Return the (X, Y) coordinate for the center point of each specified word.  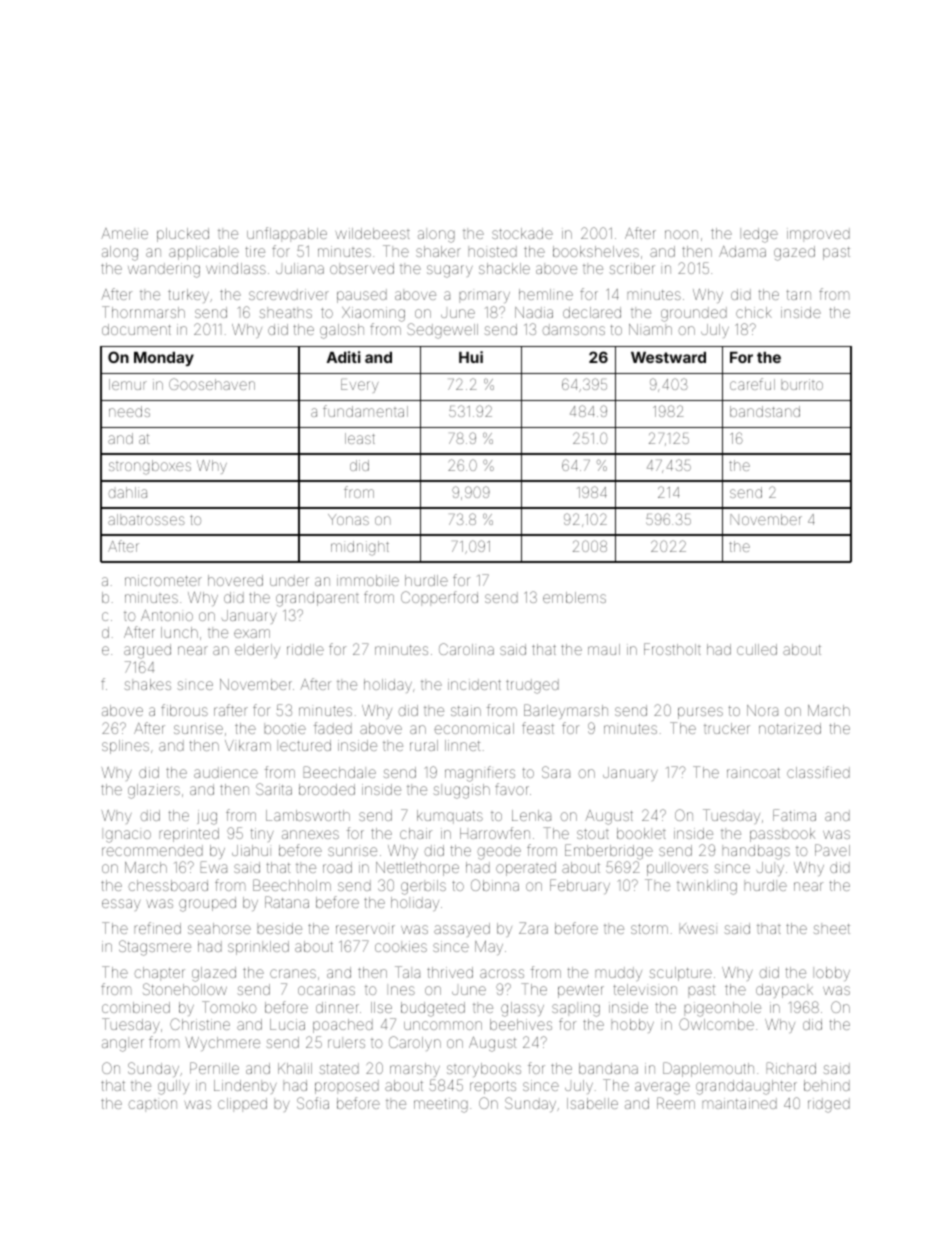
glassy (522, 1009)
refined (157, 928)
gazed (794, 253)
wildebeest (372, 233)
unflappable (287, 234)
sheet (831, 928)
